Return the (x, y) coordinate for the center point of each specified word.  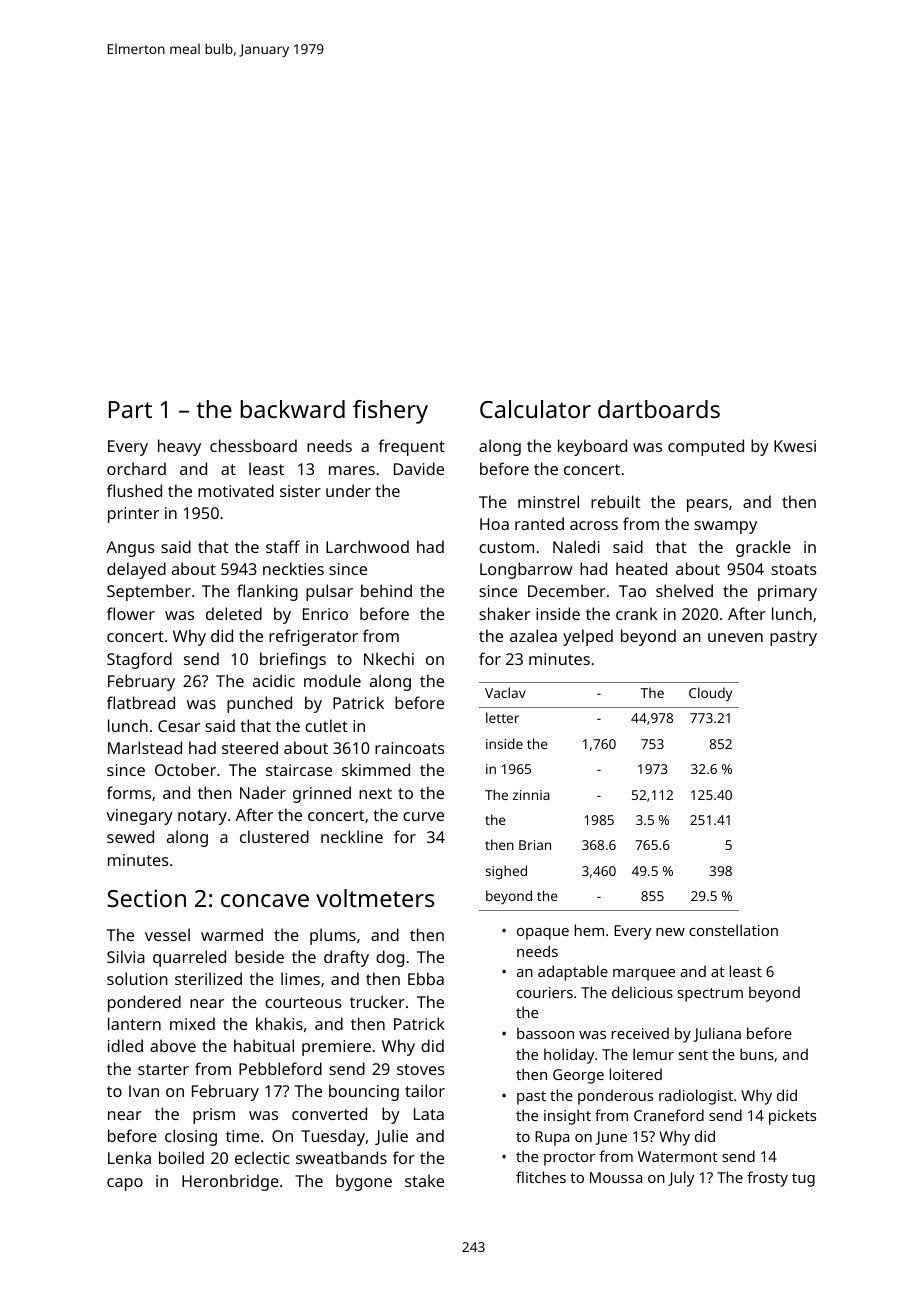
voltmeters (375, 898)
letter (502, 717)
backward (293, 409)
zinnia (531, 795)
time (242, 1136)
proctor (569, 1159)
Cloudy (710, 694)
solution (137, 978)
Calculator (535, 409)
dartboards (659, 409)
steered (250, 747)
